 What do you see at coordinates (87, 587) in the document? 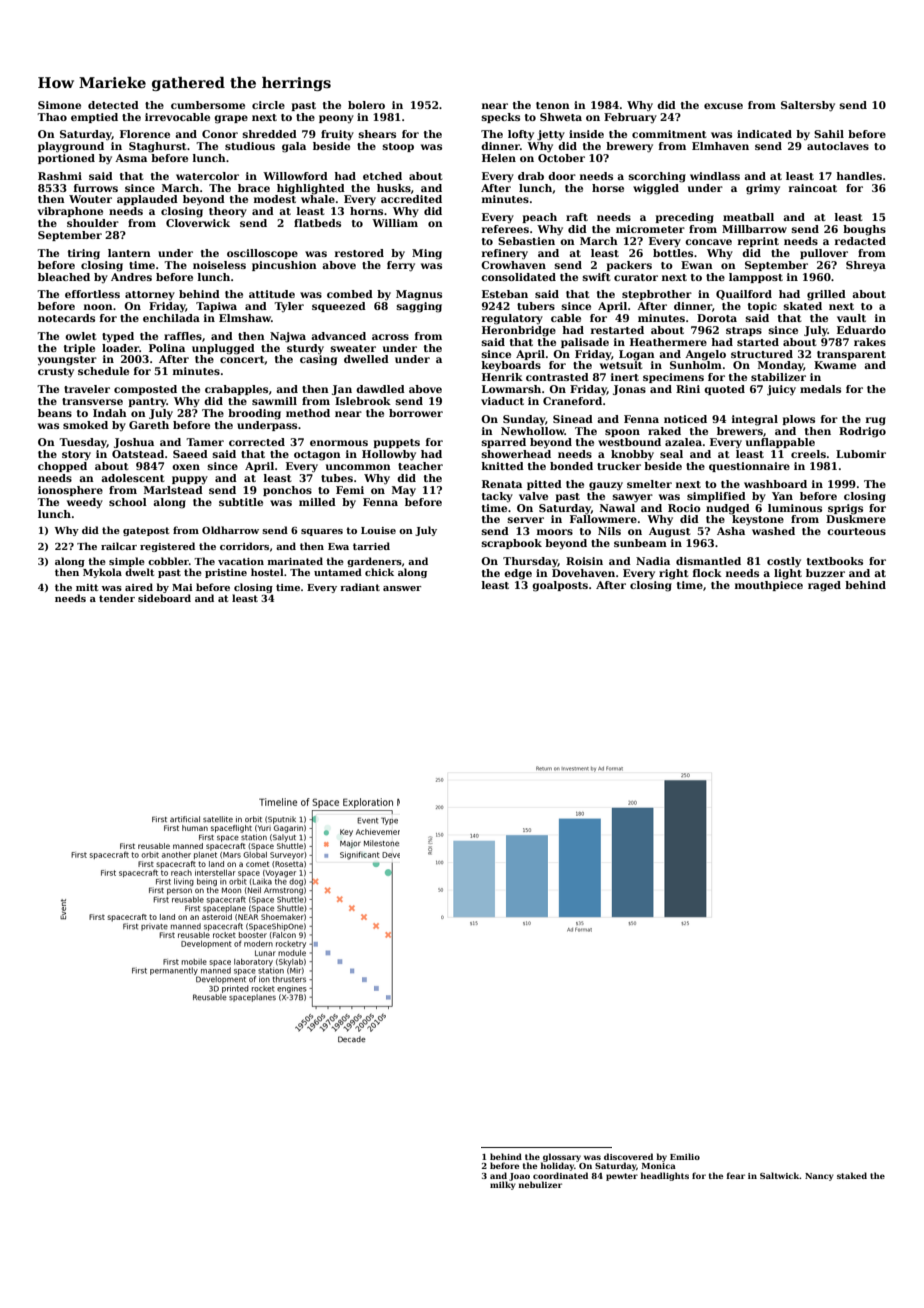
I see `mitt` at bounding box center [87, 587].
